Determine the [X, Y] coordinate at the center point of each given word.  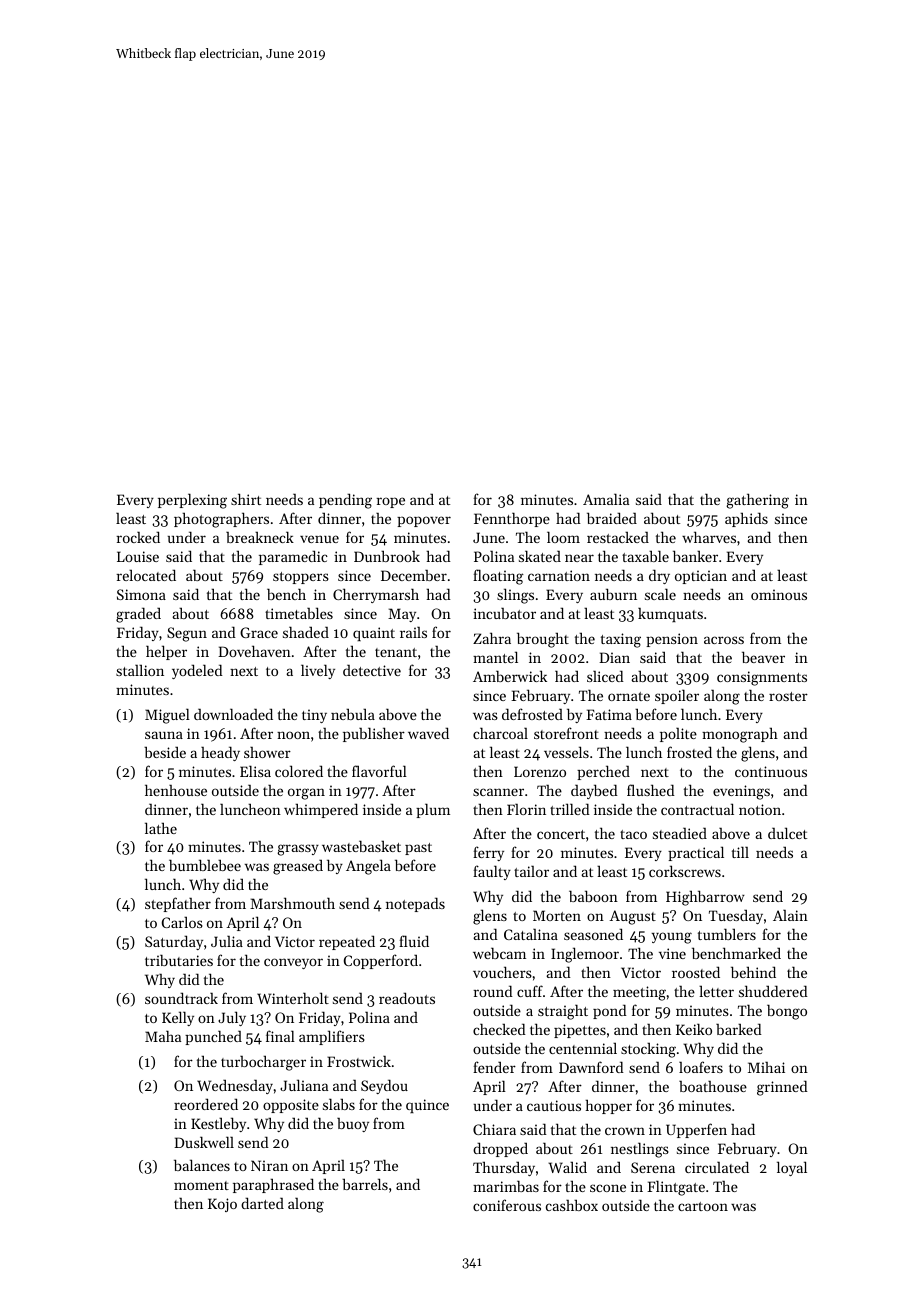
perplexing [192, 501]
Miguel [167, 716]
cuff [530, 991]
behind [753, 972]
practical [696, 853]
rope [390, 502]
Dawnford [591, 1067]
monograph [740, 735]
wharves [709, 537]
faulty [492, 872]
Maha [163, 1036]
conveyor [293, 963]
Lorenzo [540, 771]
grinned [782, 1088]
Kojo [222, 1205]
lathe [161, 828]
